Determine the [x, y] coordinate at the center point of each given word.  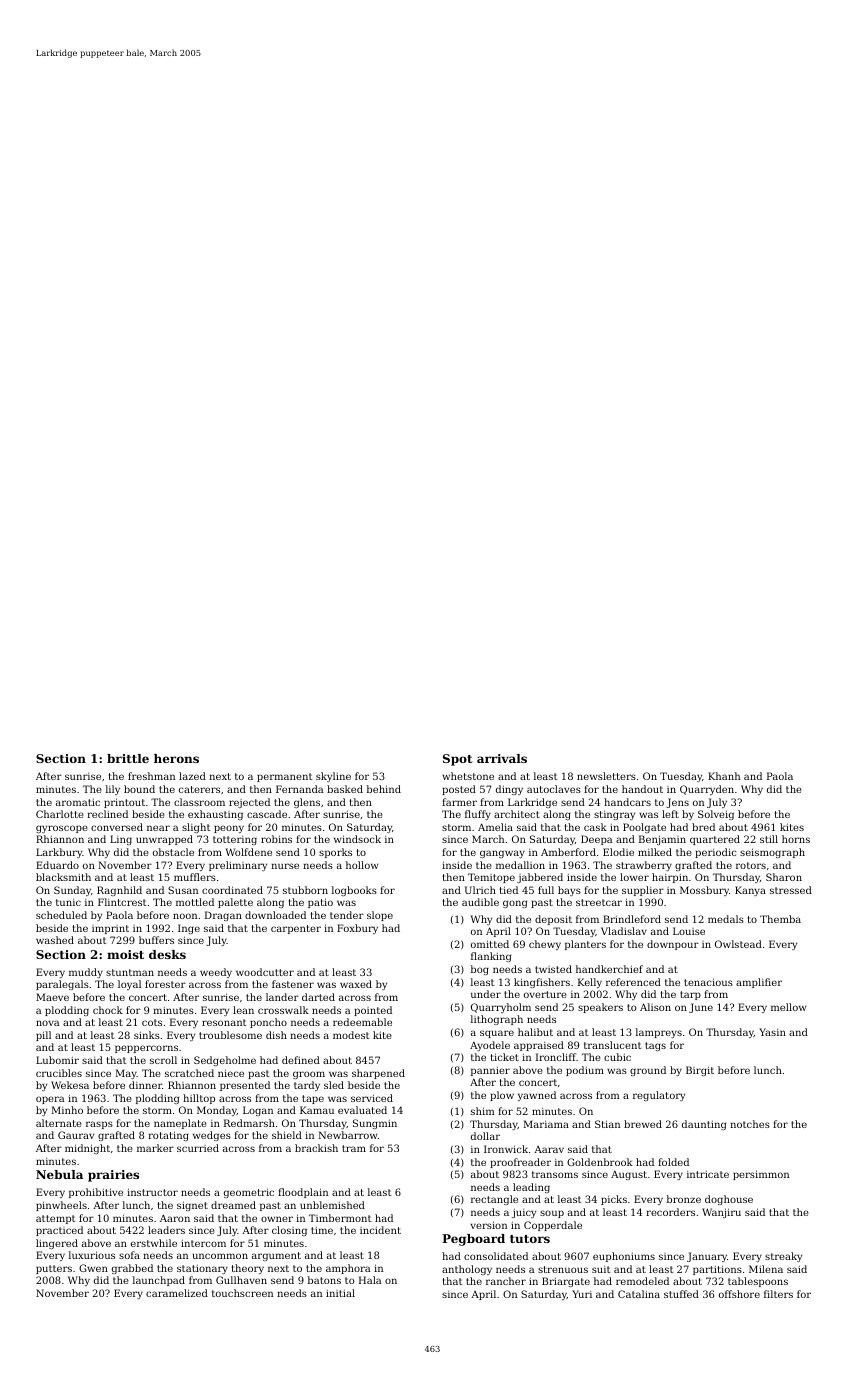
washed [55, 940]
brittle [128, 758]
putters [54, 1269]
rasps [99, 1125]
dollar [485, 1136]
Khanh [724, 776]
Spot [457, 760]
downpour [673, 945]
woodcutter [265, 972]
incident [380, 1230]
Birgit [700, 1071]
